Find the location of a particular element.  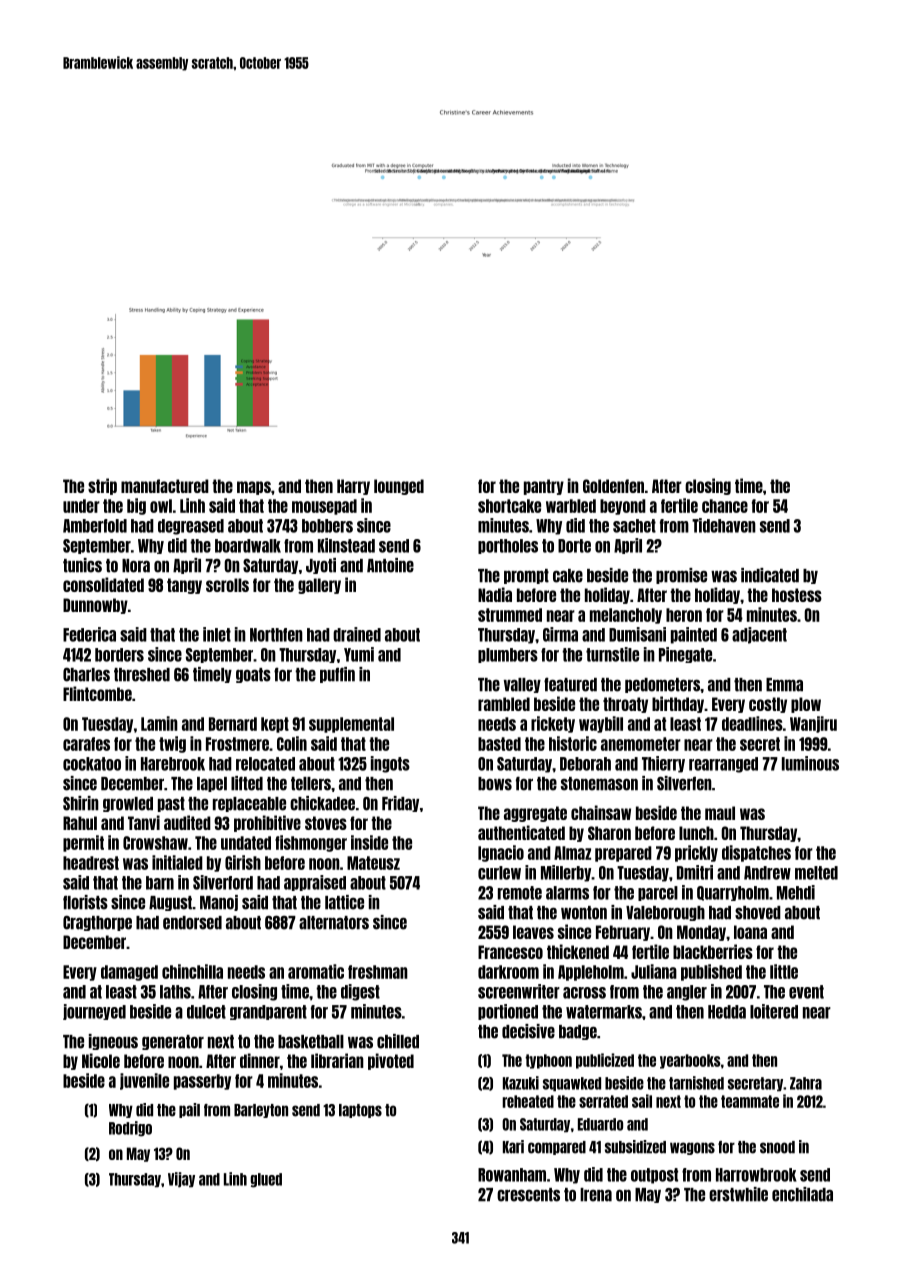

dinner is located at coordinates (260, 1060).
